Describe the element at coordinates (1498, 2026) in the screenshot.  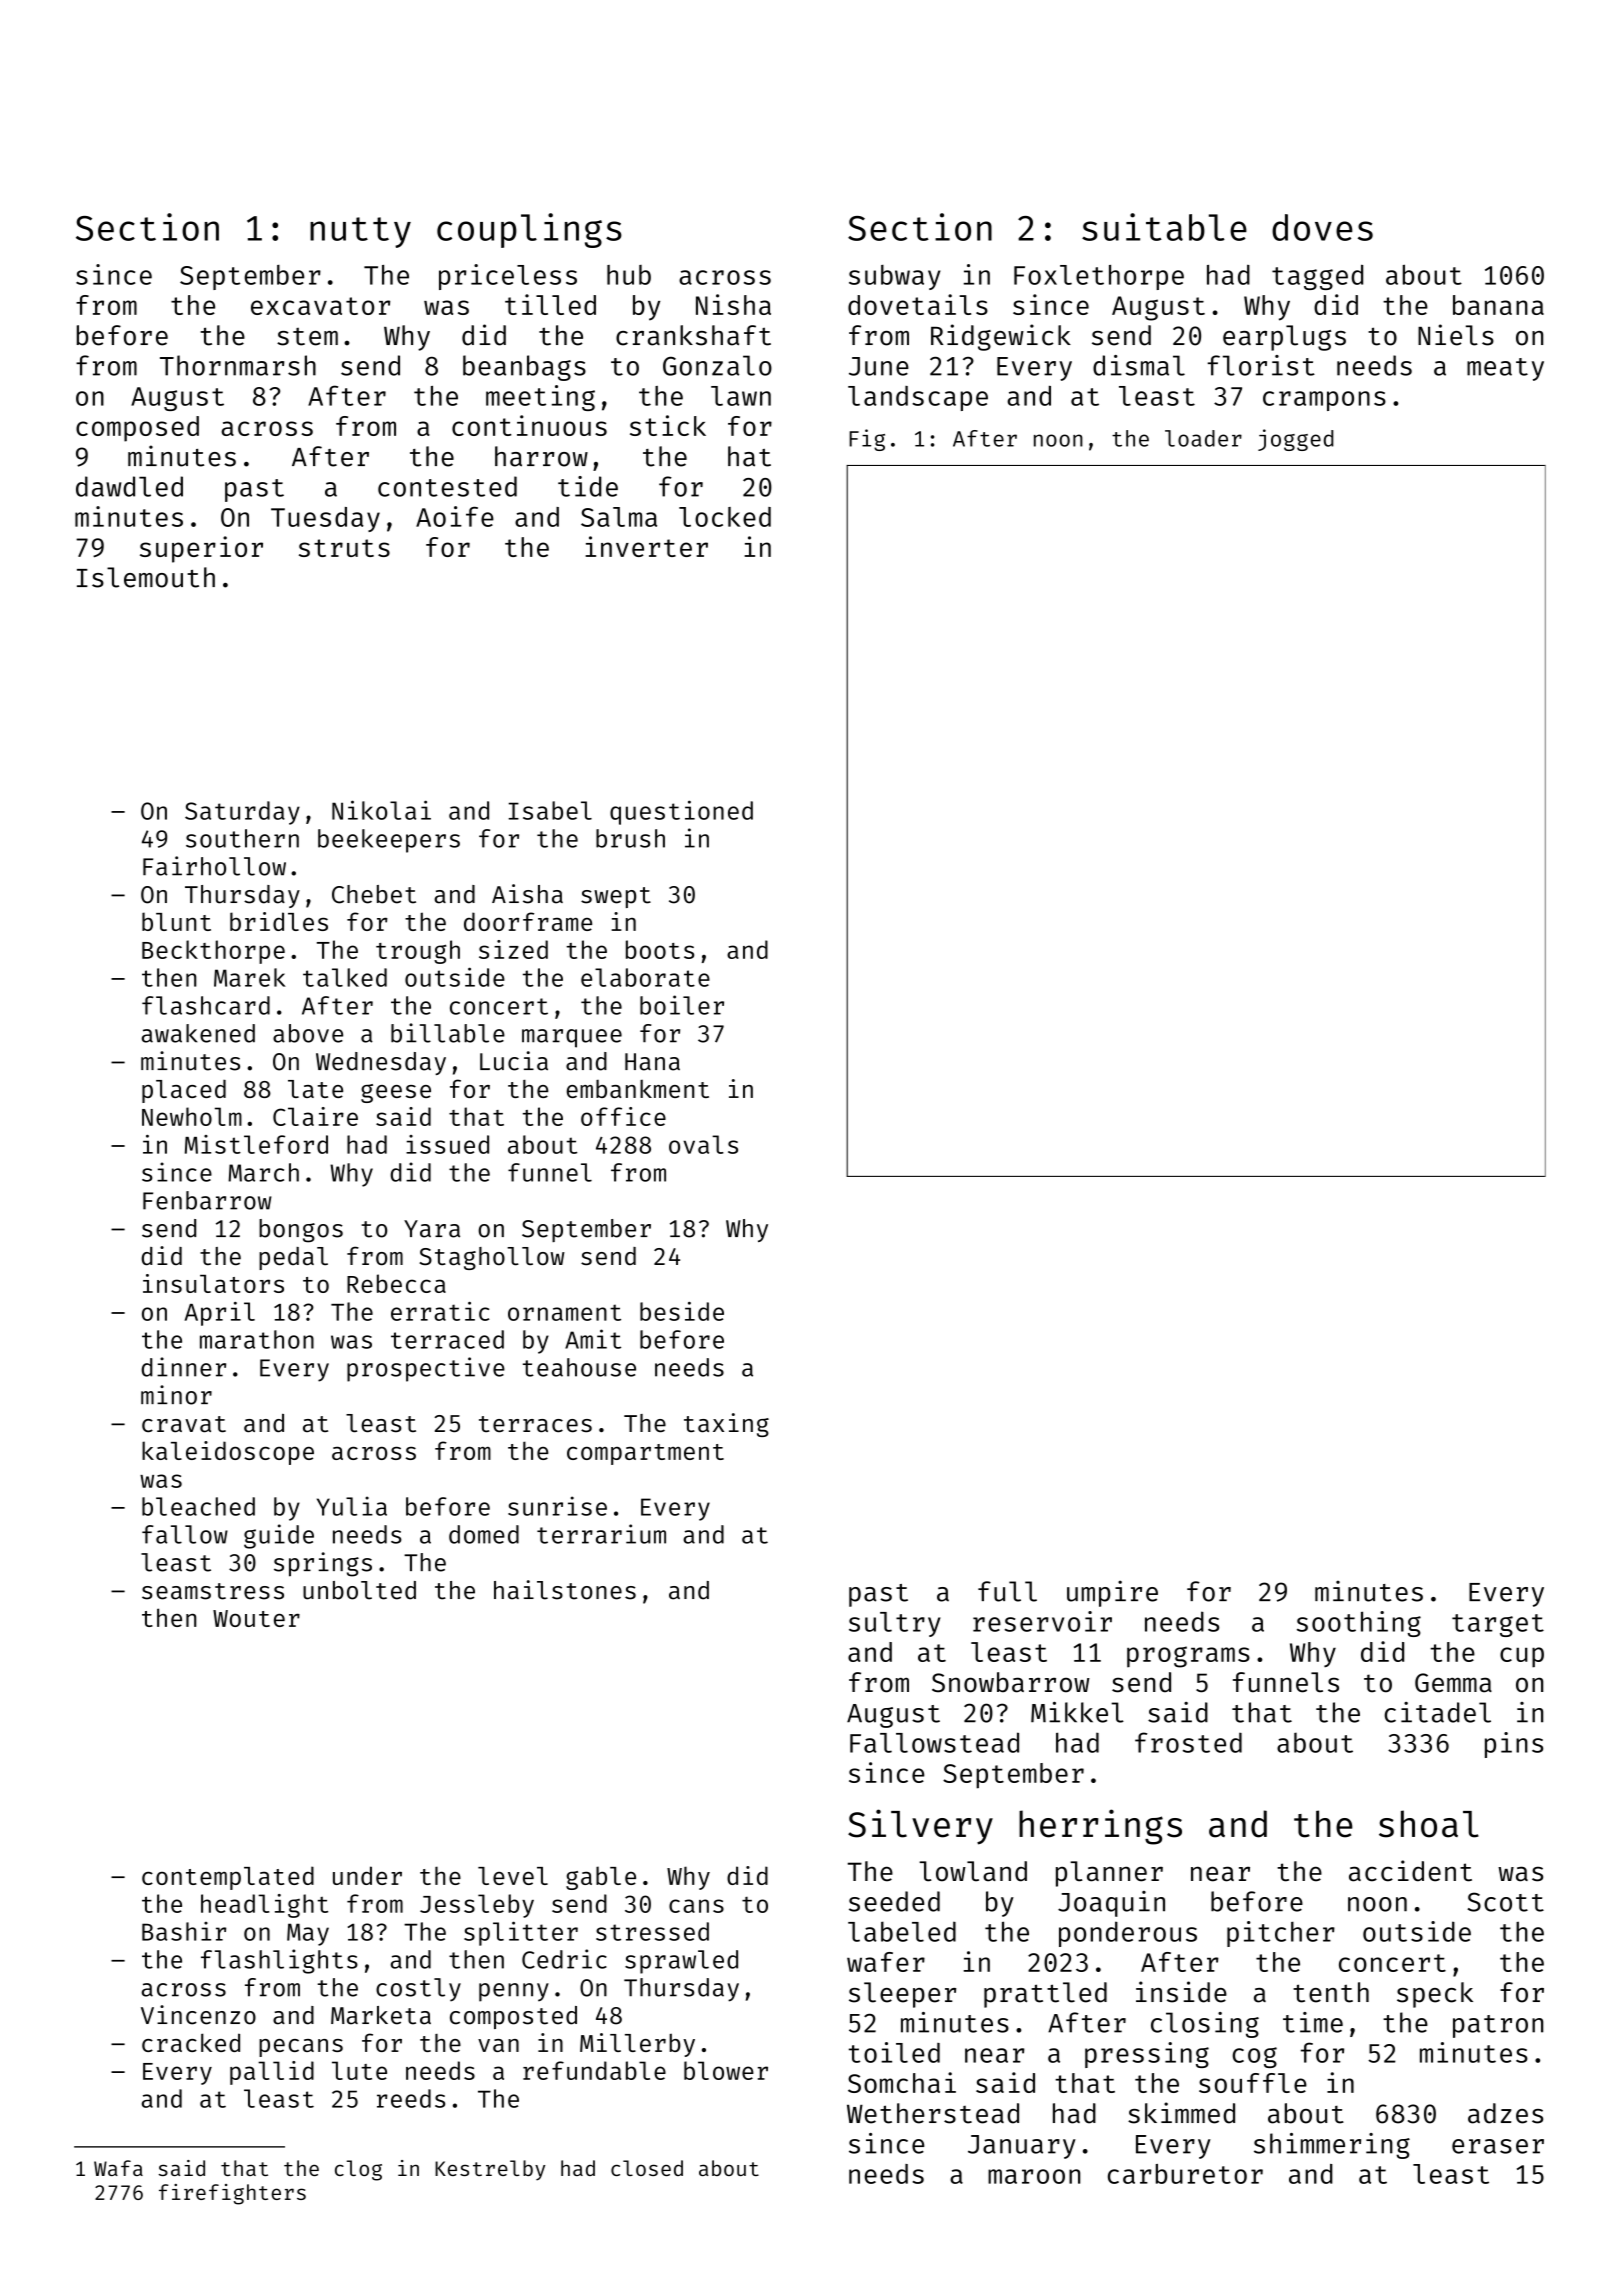
I see `patron` at that location.
